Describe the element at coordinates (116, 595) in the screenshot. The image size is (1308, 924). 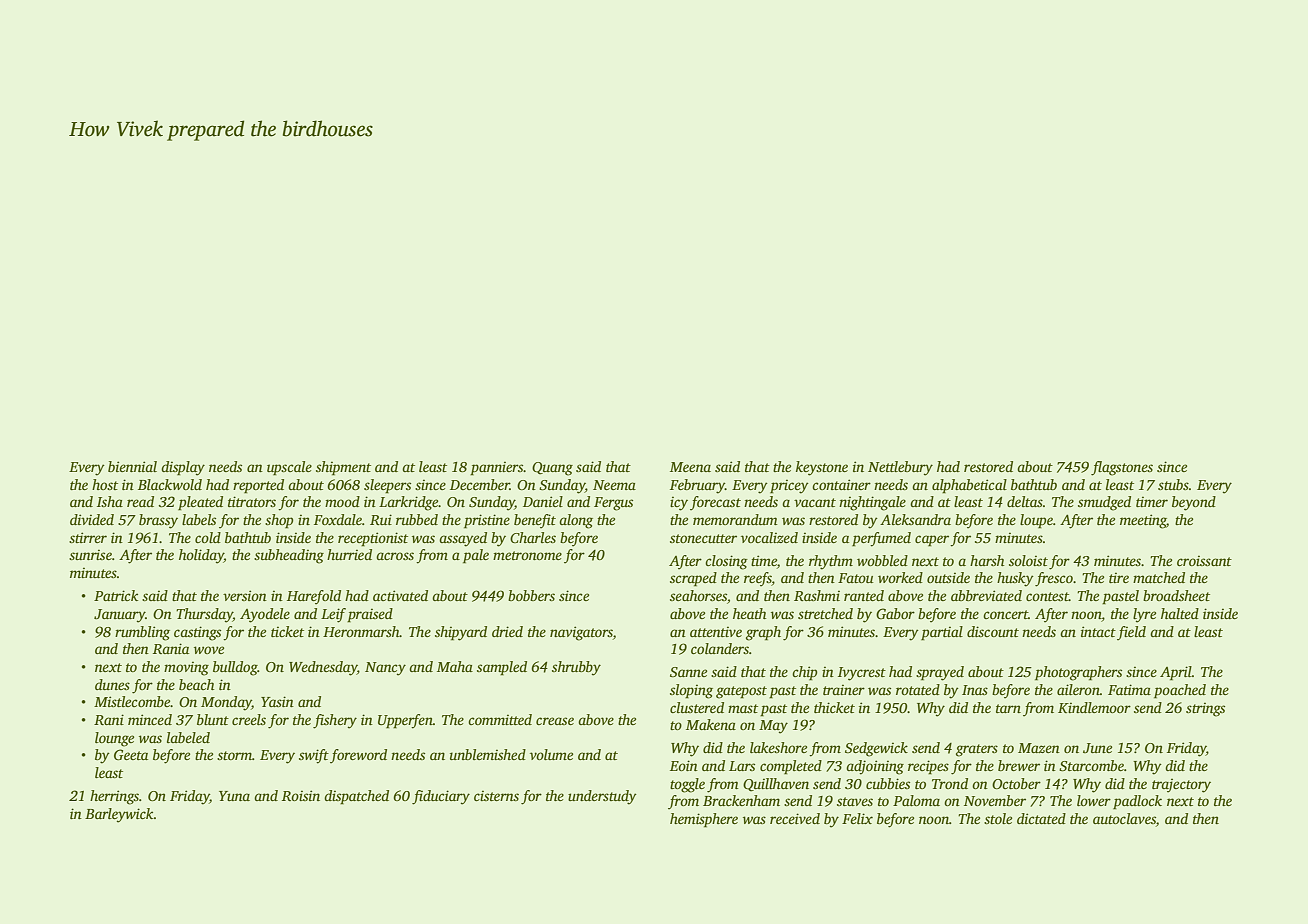
I see `Patrick` at that location.
